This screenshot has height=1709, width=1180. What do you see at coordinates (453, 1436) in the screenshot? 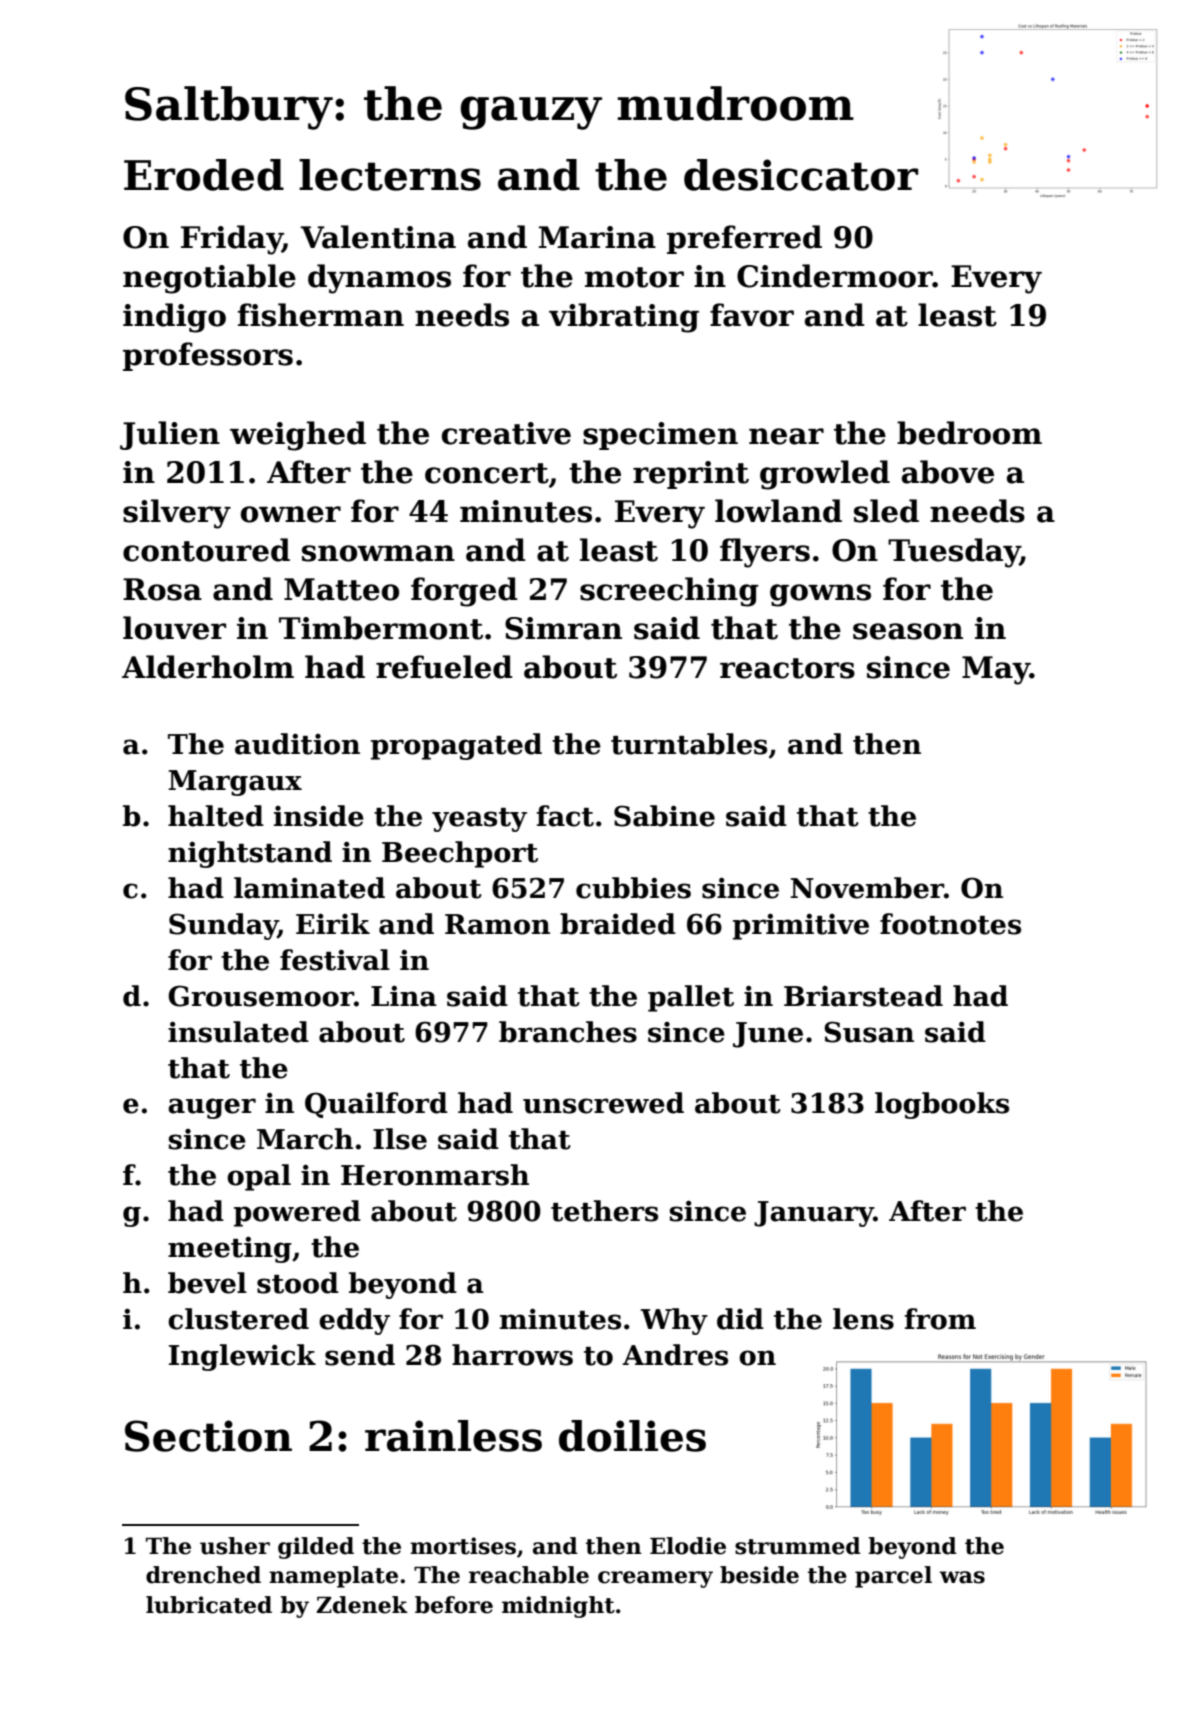
I see `rainless` at bounding box center [453, 1436].
